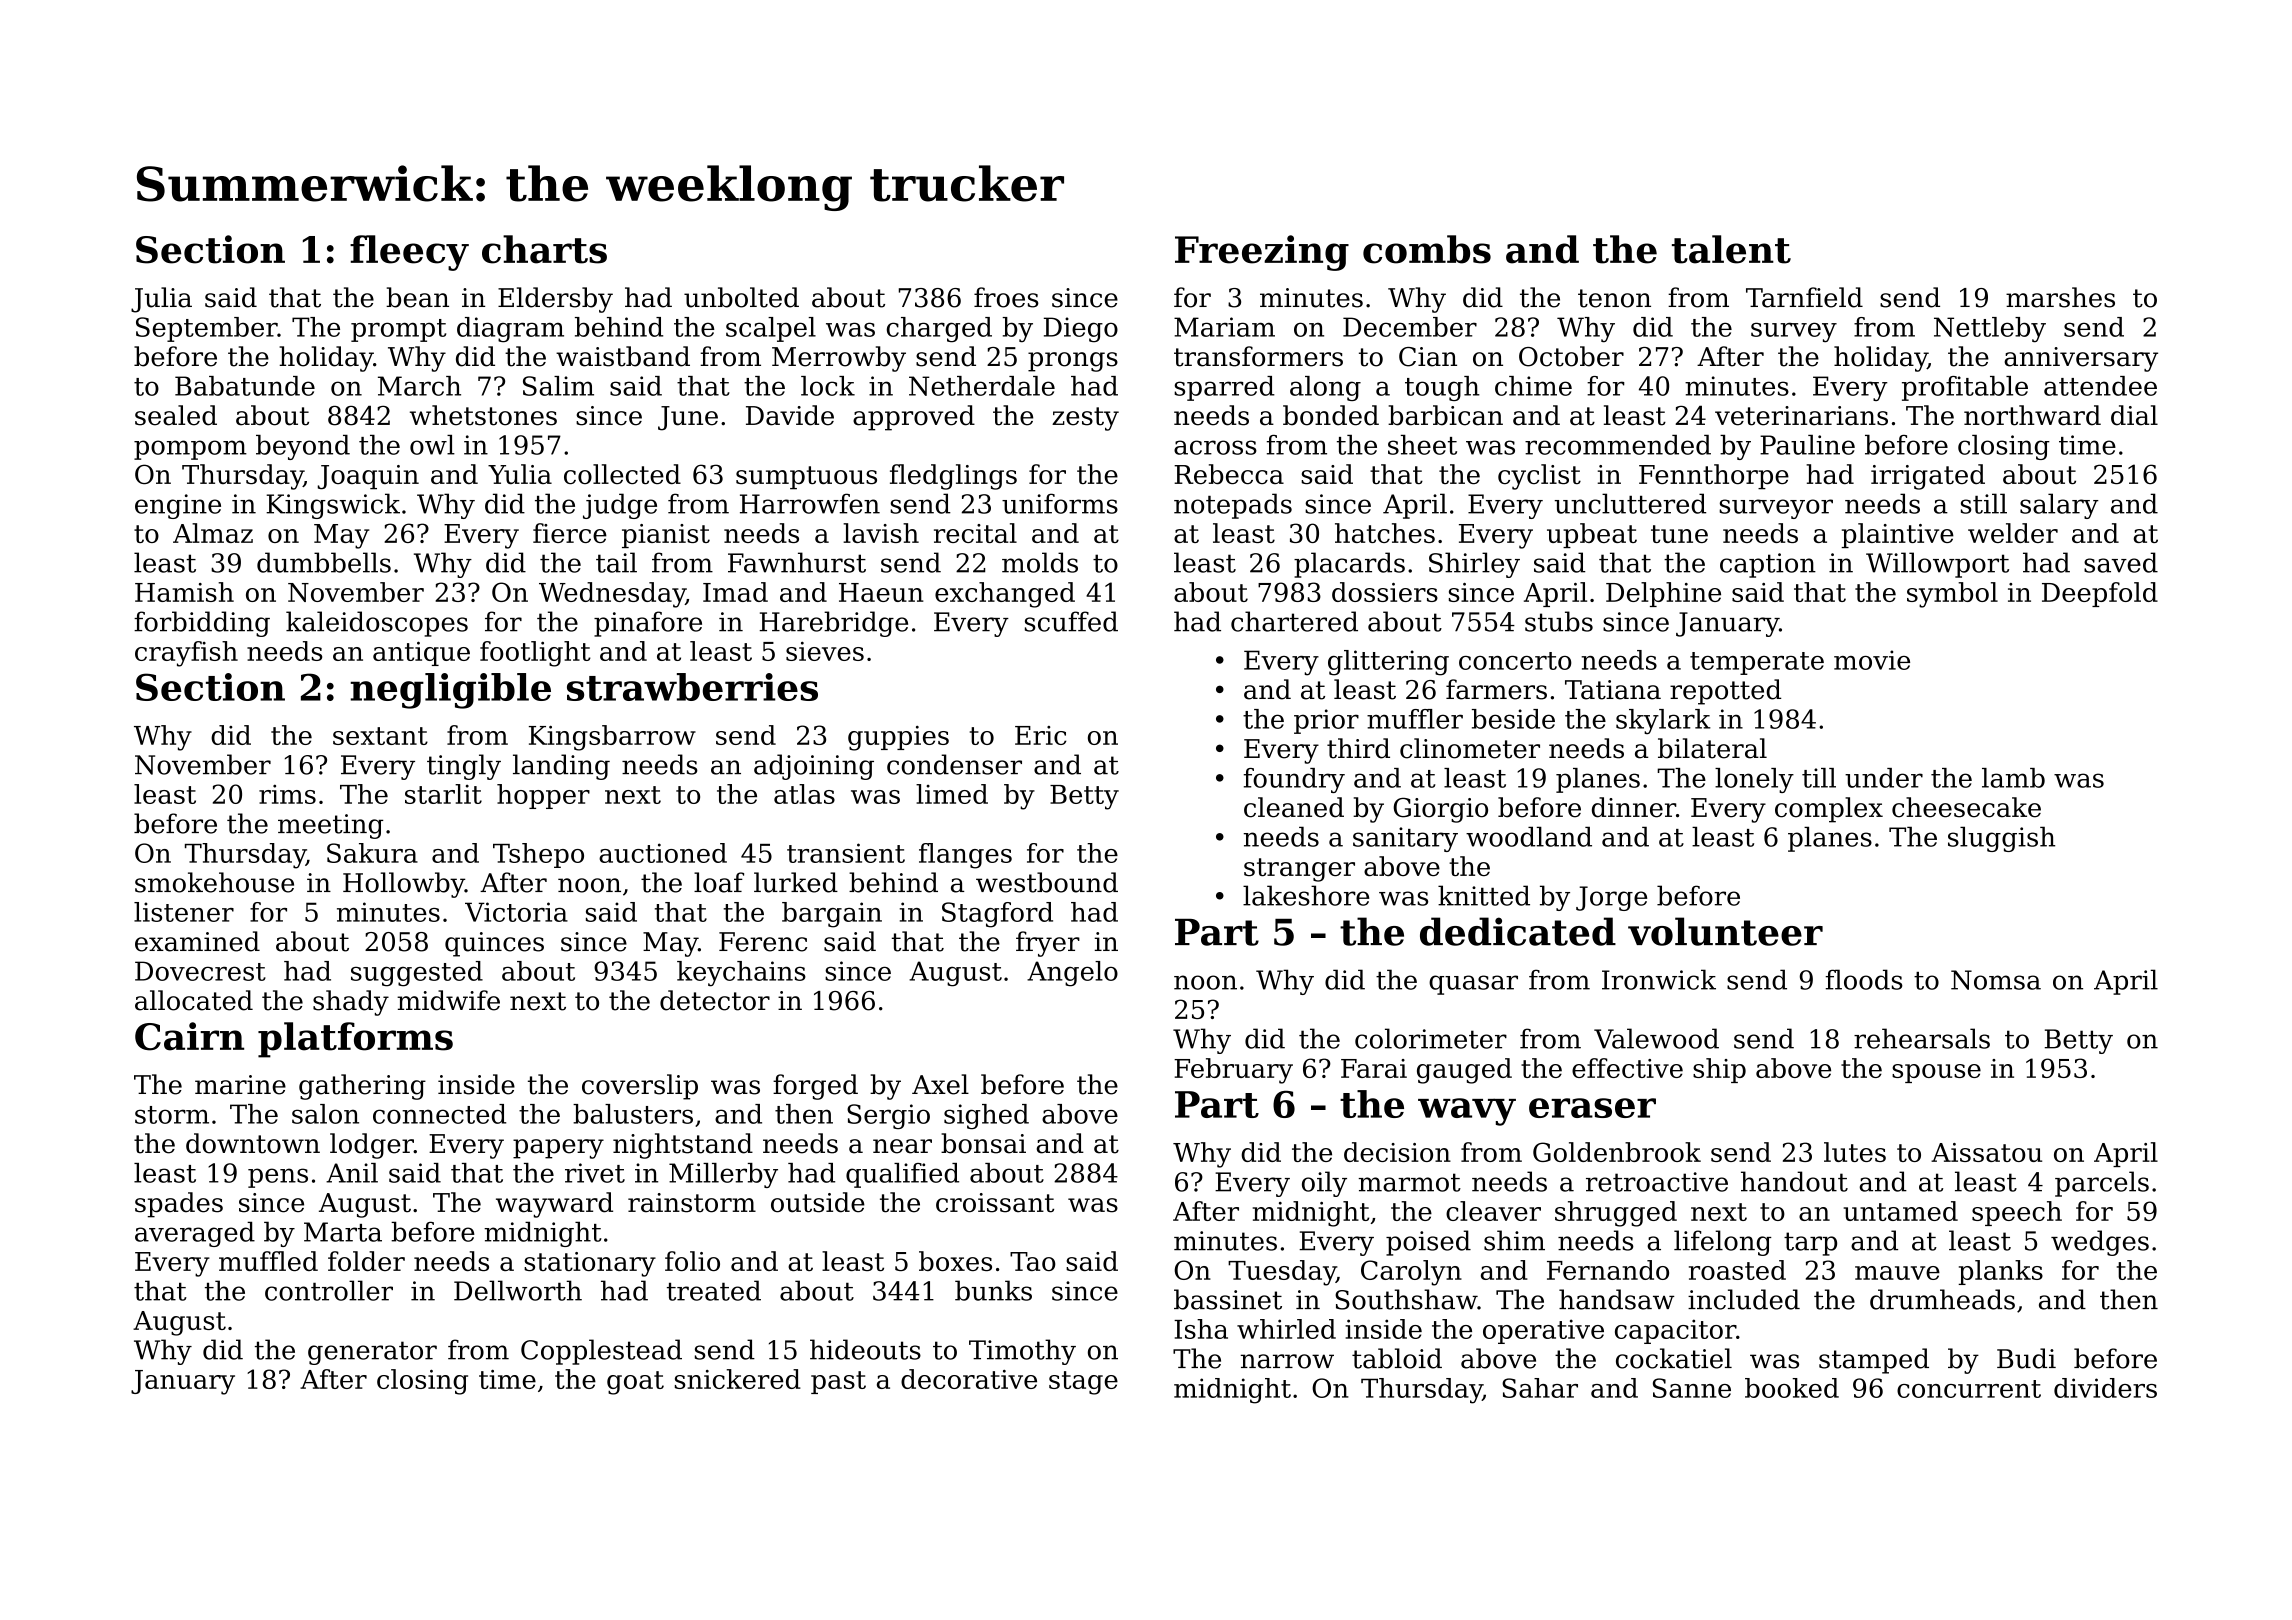 The image size is (2292, 1620). Describe the element at coordinates (1427, 249) in the document. I see `combs` at that location.
